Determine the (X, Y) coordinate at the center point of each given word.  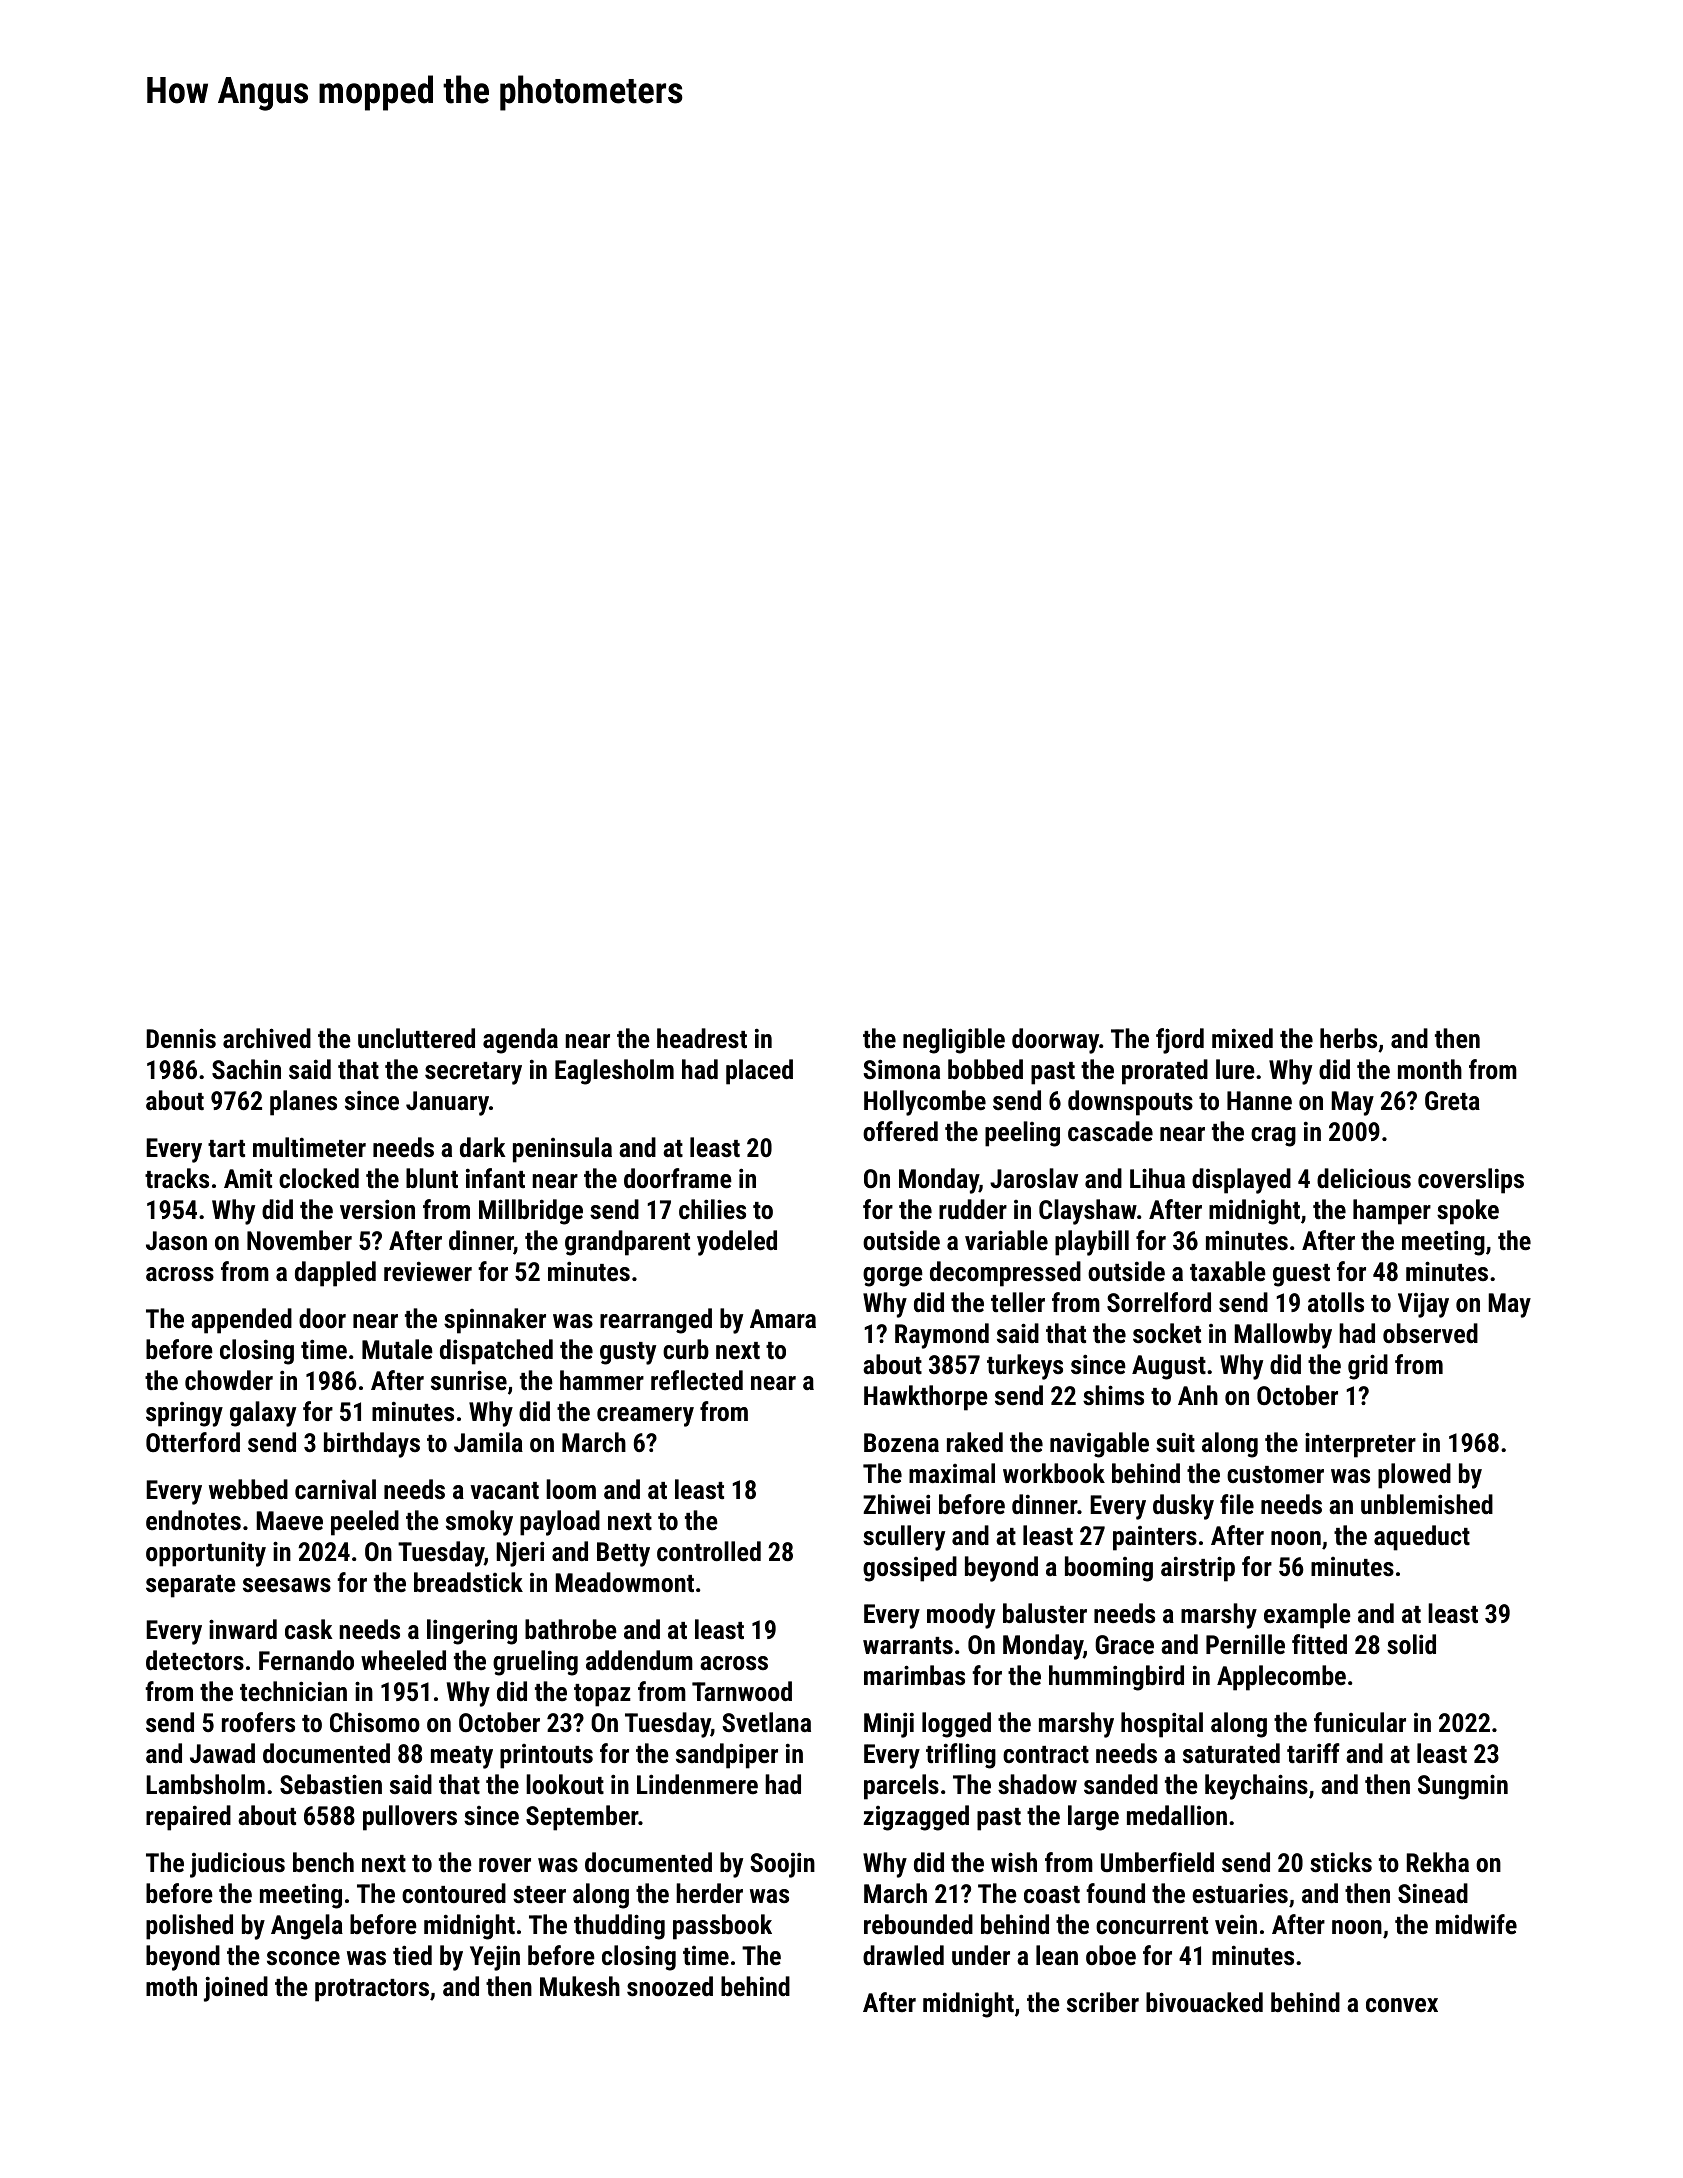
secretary (473, 1073)
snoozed (670, 1986)
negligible (954, 1041)
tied (412, 1955)
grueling (535, 1663)
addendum (639, 1660)
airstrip (1198, 1569)
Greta (1452, 1100)
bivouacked (1204, 2002)
